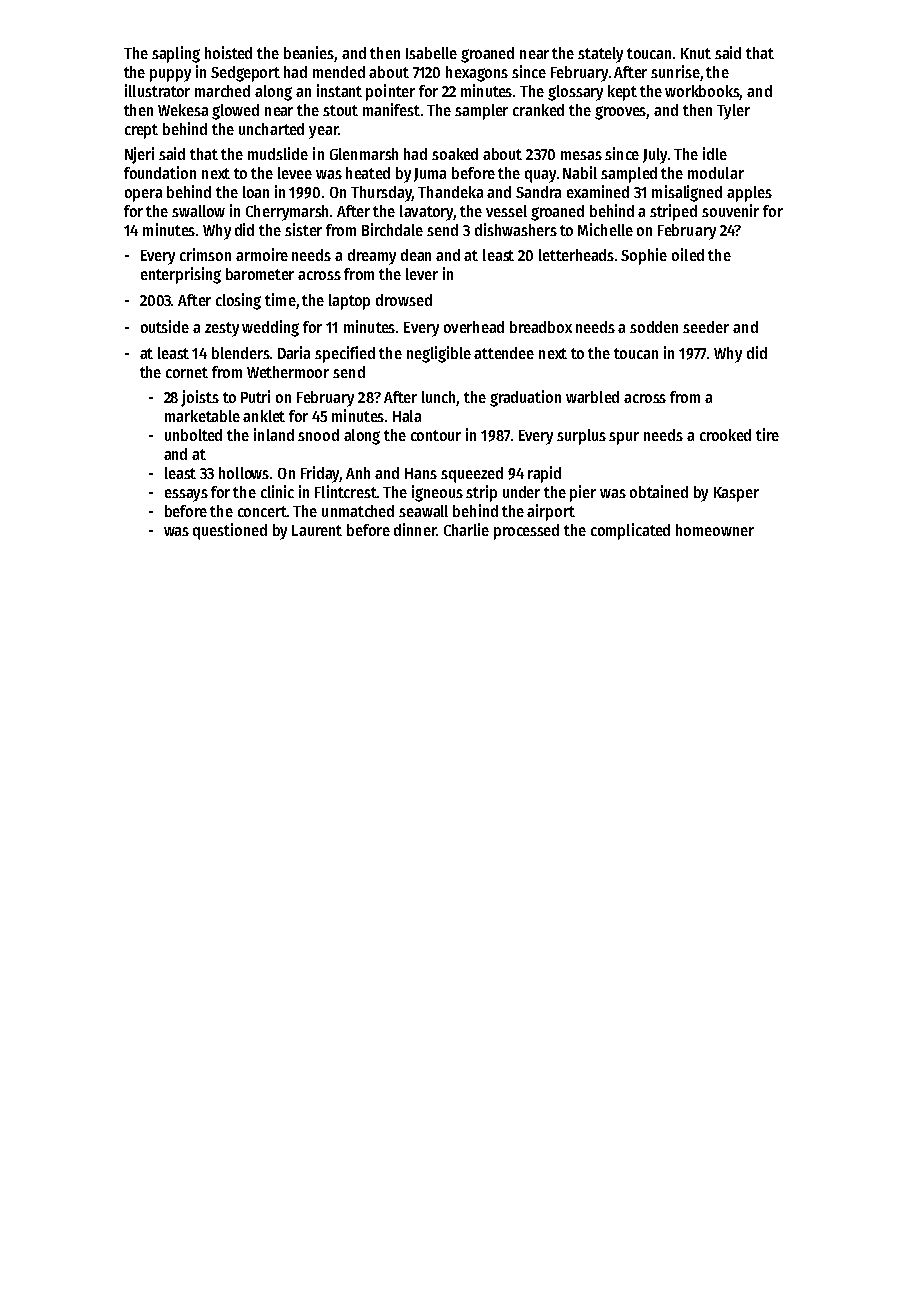 This screenshot has height=1316, width=908. Describe the element at coordinates (309, 54) in the screenshot. I see `beanies` at that location.
